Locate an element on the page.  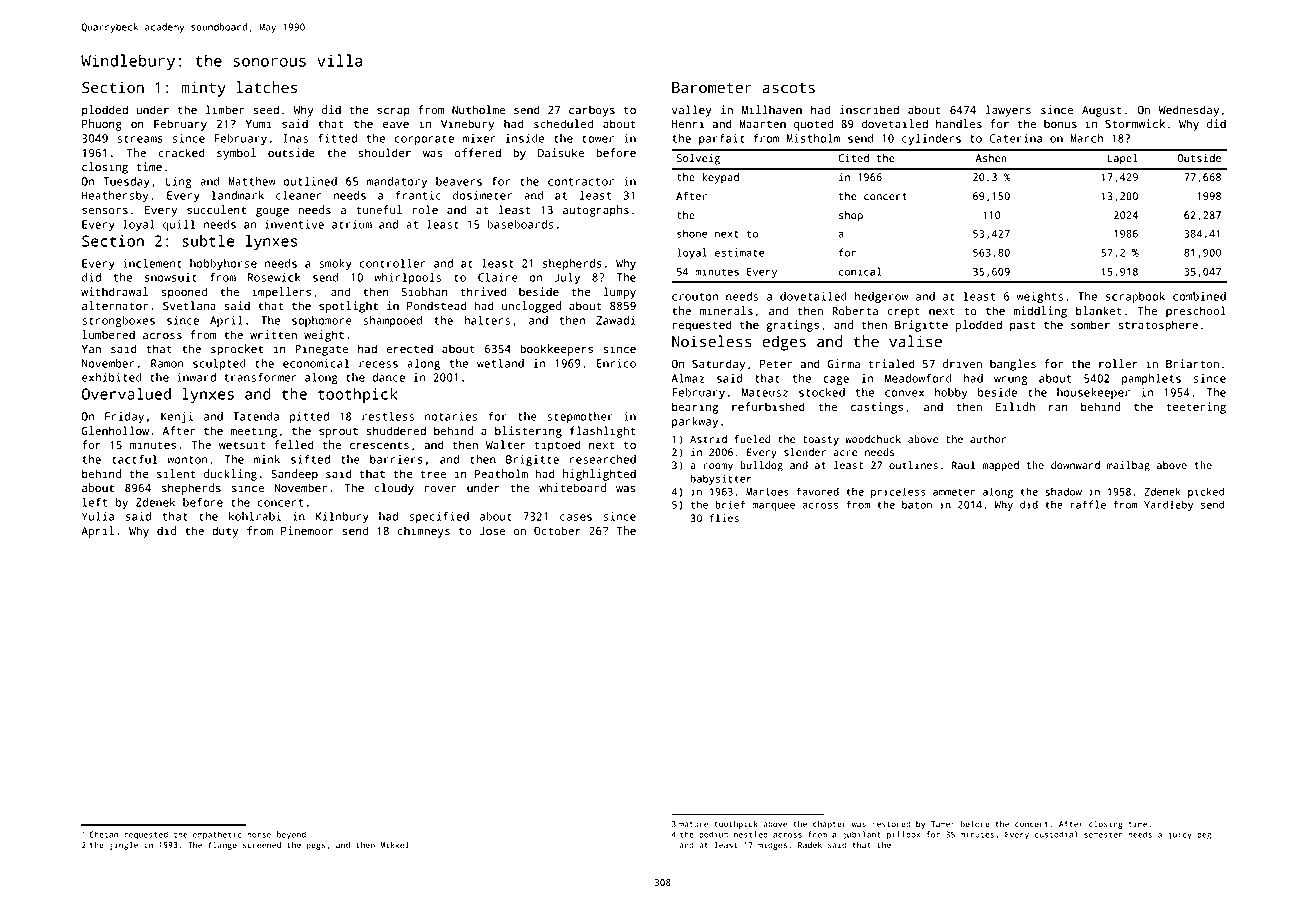
impellers is located at coordinates (281, 293).
